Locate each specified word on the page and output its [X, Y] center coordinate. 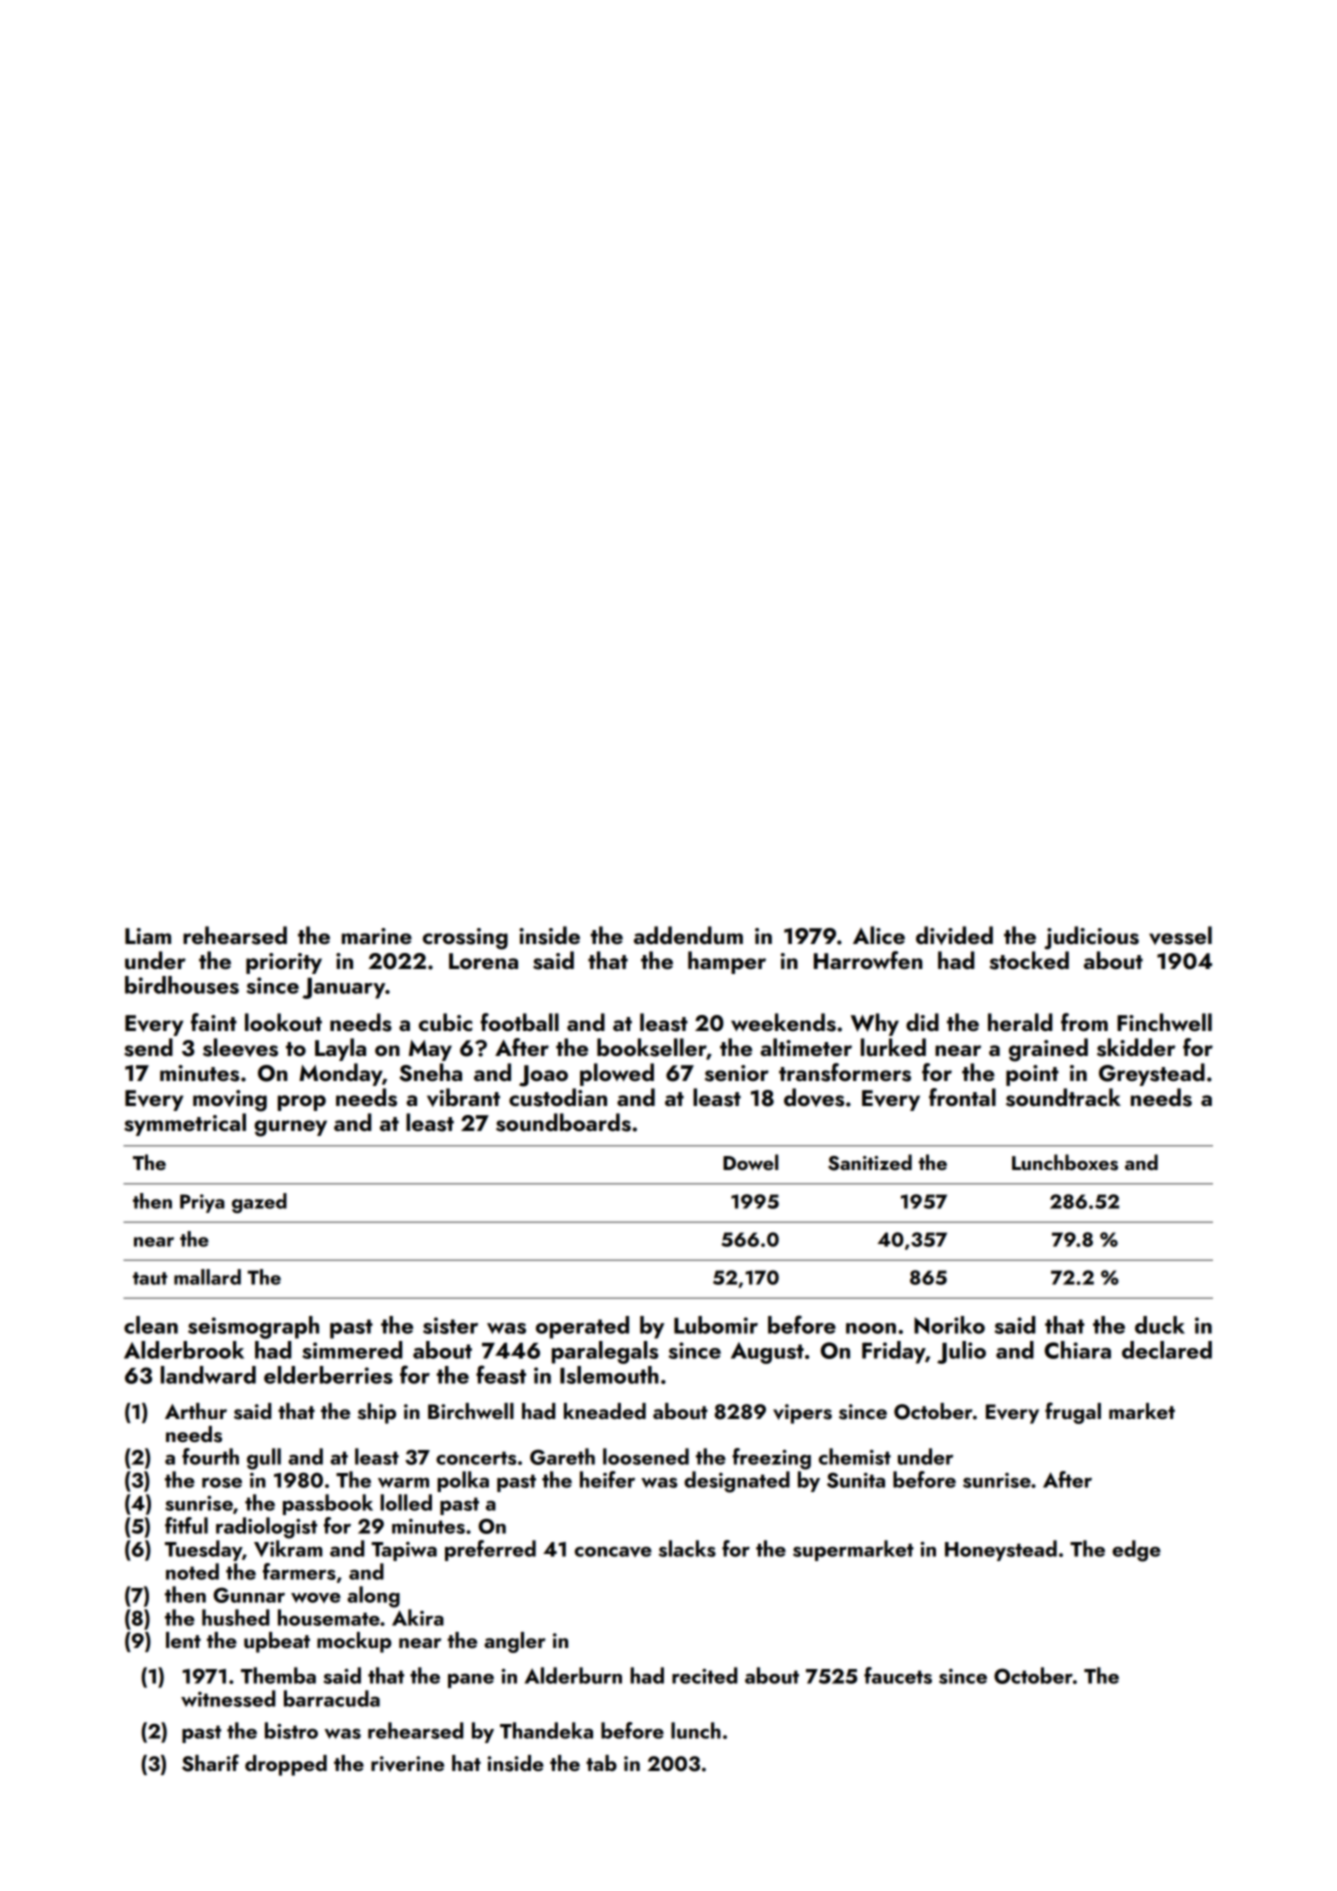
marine [377, 936]
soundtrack [1063, 1097]
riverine [407, 1764]
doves [814, 1097]
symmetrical [185, 1124]
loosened [646, 1456]
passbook [328, 1504]
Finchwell [1164, 1022]
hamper [727, 962]
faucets [898, 1675]
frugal [1073, 1413]
